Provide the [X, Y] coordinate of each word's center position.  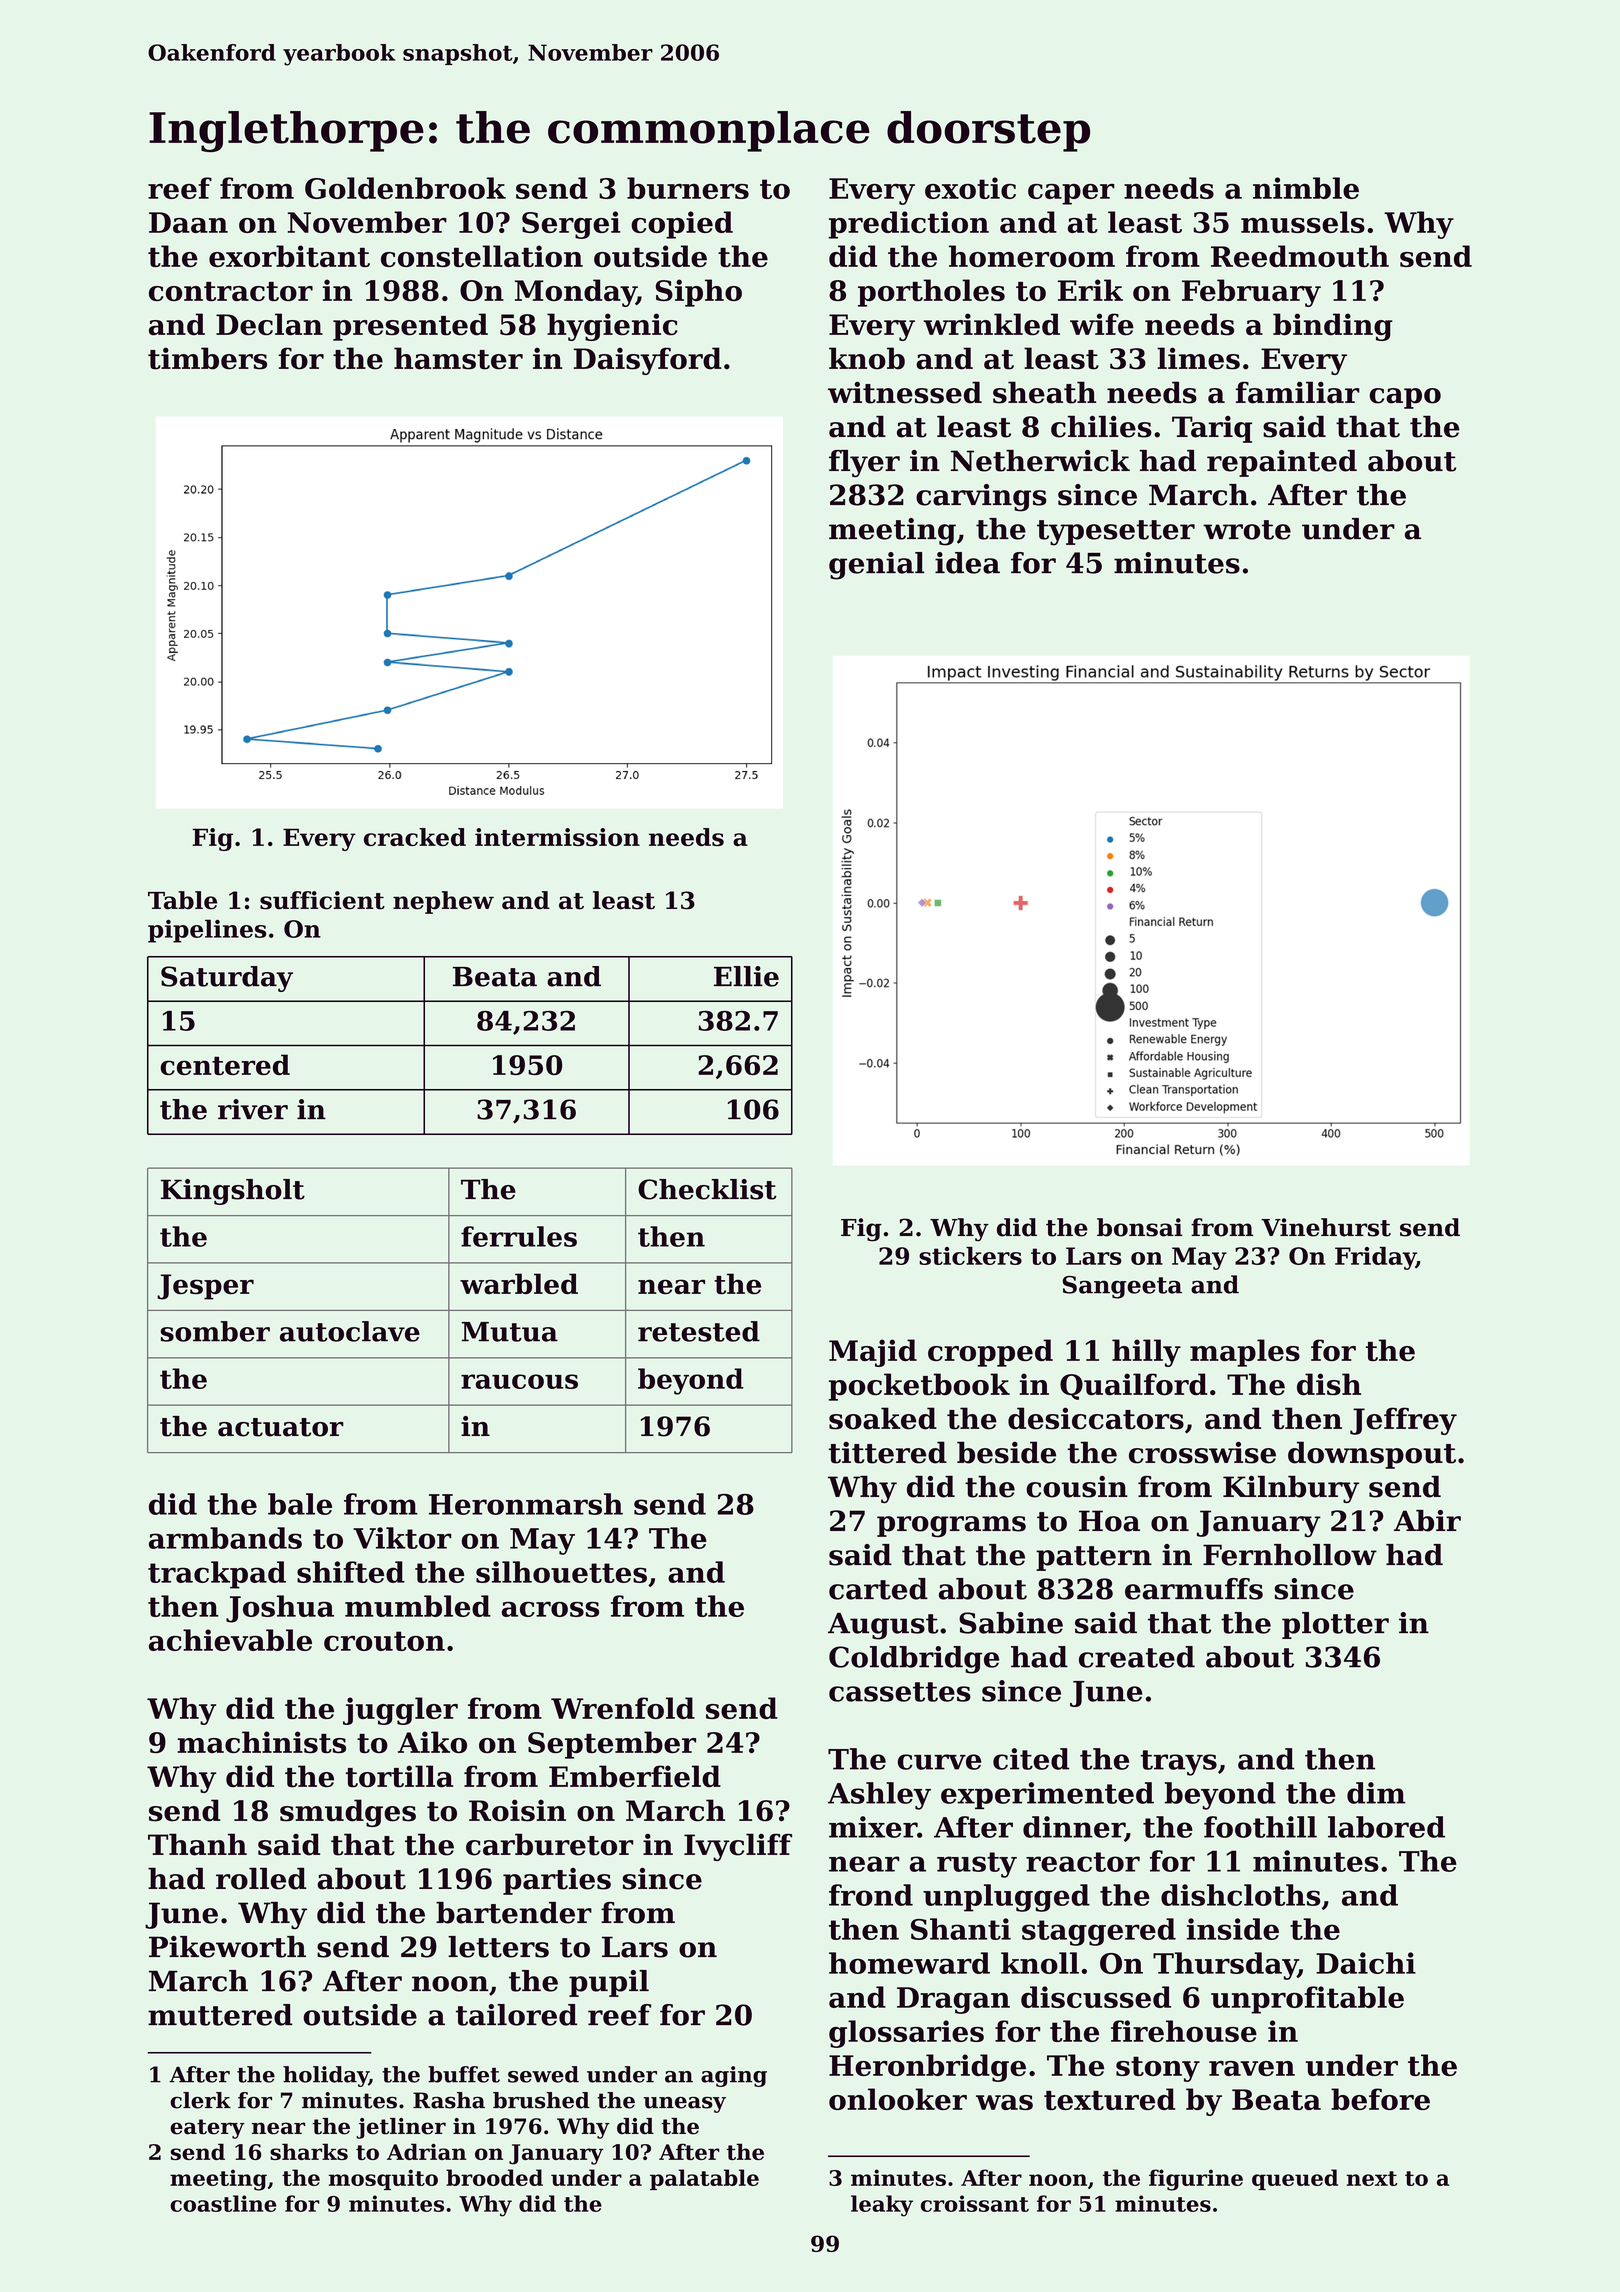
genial [877, 566]
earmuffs [1194, 1589]
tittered [888, 1452]
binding [1333, 327]
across [550, 1609]
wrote [1247, 530]
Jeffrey [1403, 1421]
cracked [415, 837]
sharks [309, 2151]
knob [867, 358]
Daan [188, 222]
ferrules [519, 1236]
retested [699, 1331]
